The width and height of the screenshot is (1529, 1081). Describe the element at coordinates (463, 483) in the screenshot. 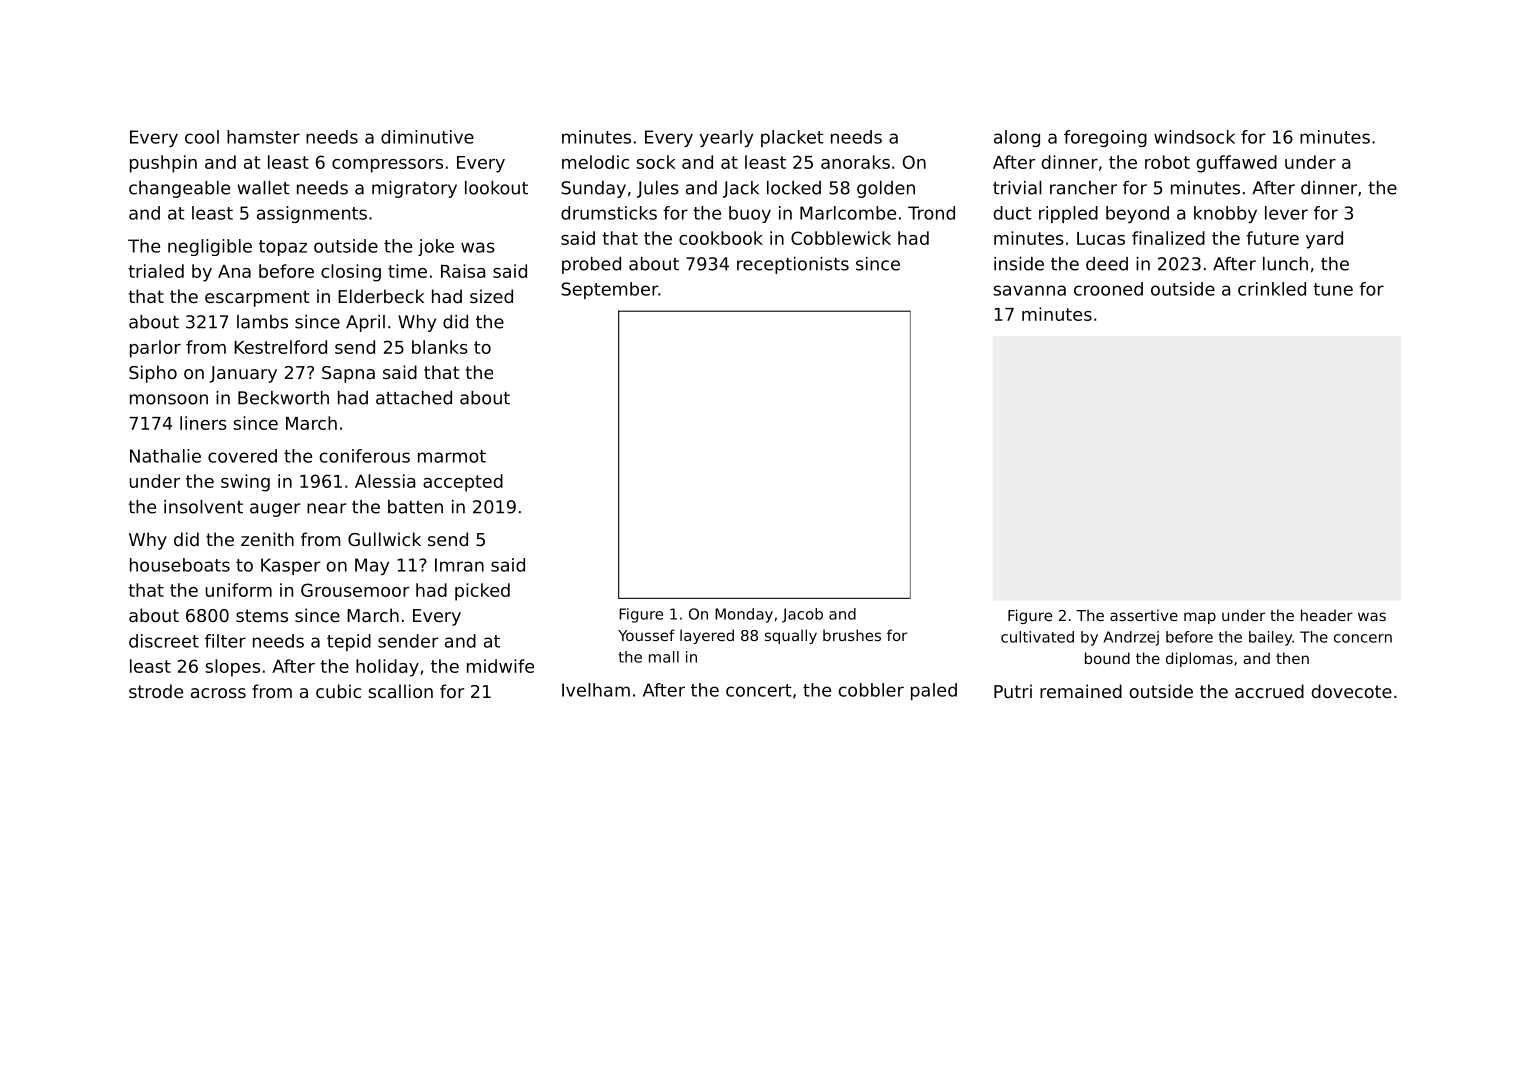

I see `accepted` at that location.
